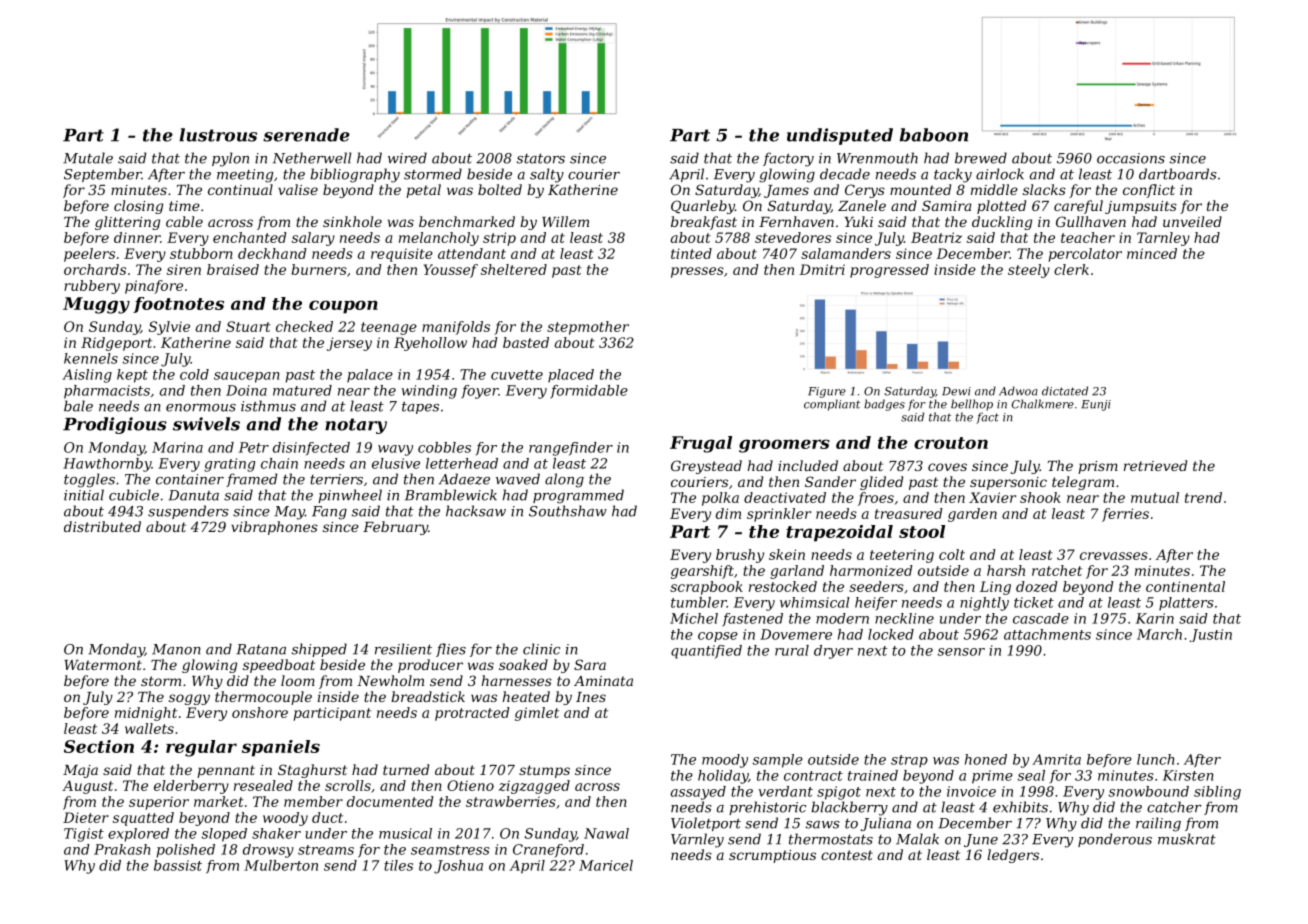 This screenshot has height=924, width=1308. Describe the element at coordinates (992, 497) in the screenshot. I see `Xavier` at that location.
